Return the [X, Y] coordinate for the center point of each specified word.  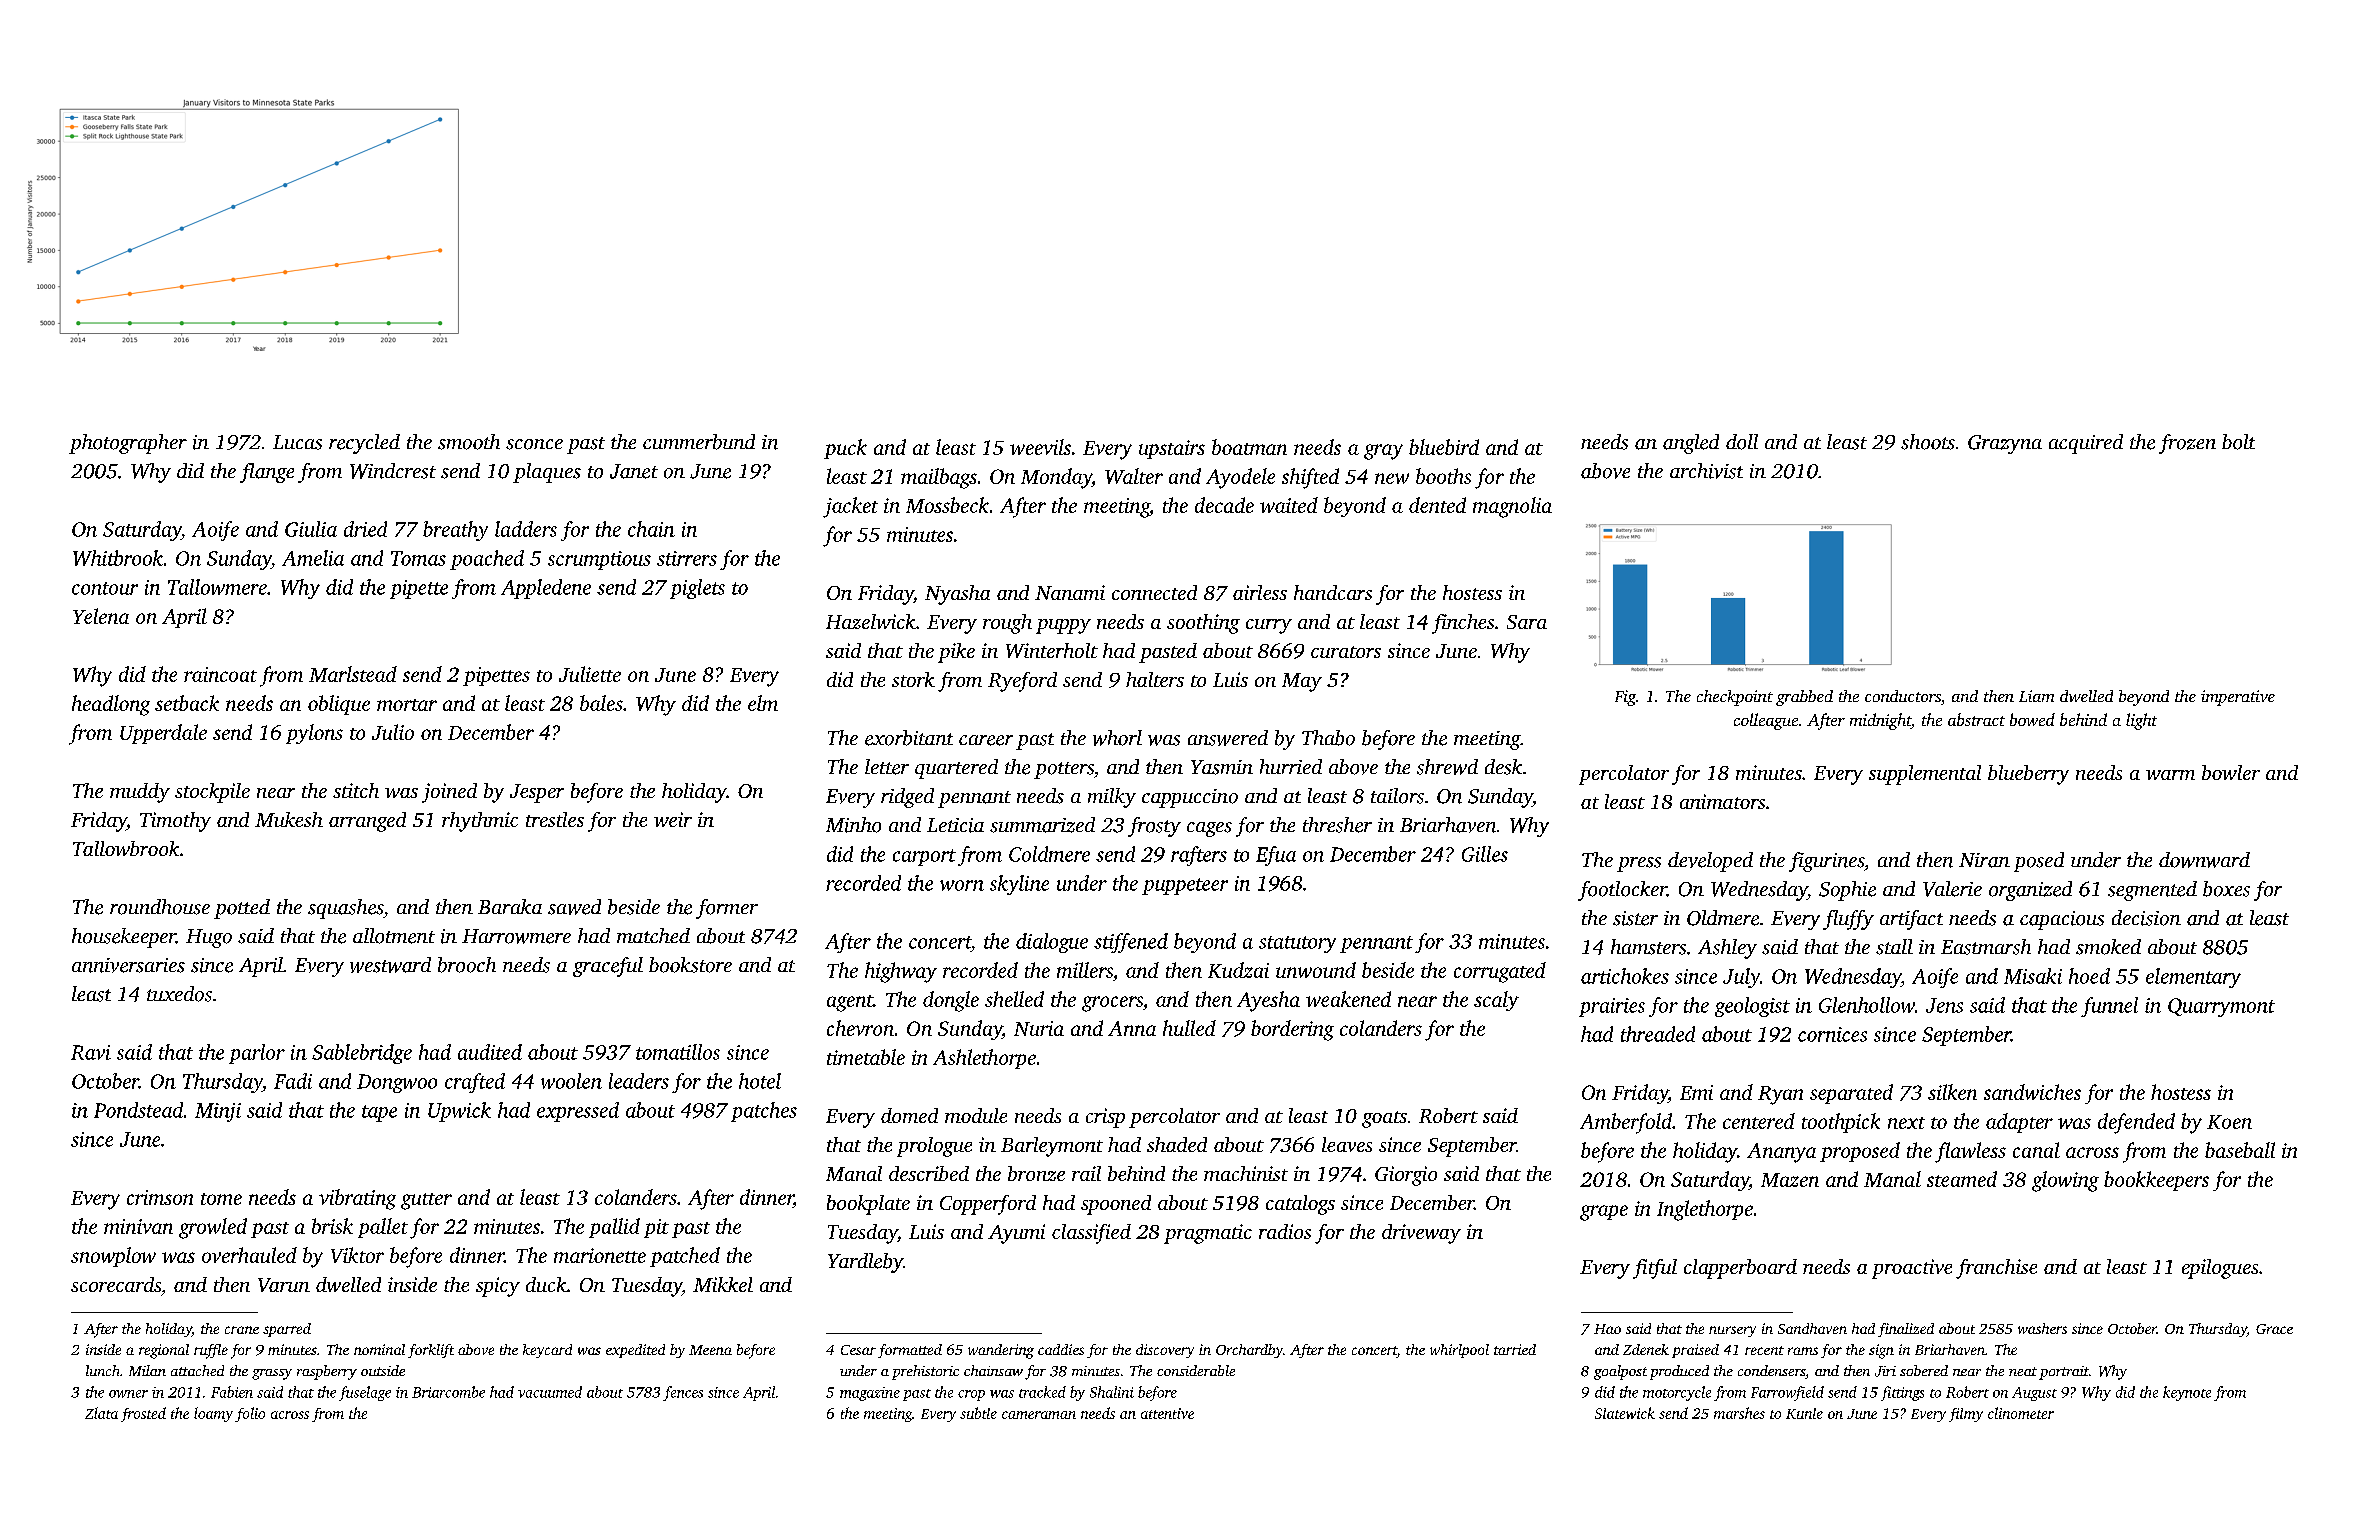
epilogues [2220, 1269]
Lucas [297, 442]
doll [1742, 442]
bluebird [1444, 447]
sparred [287, 1330]
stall [1894, 947]
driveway [1421, 1234]
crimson [160, 1197]
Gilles [1485, 854]
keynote [2187, 1393]
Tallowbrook [126, 848]
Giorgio [1406, 1176]
